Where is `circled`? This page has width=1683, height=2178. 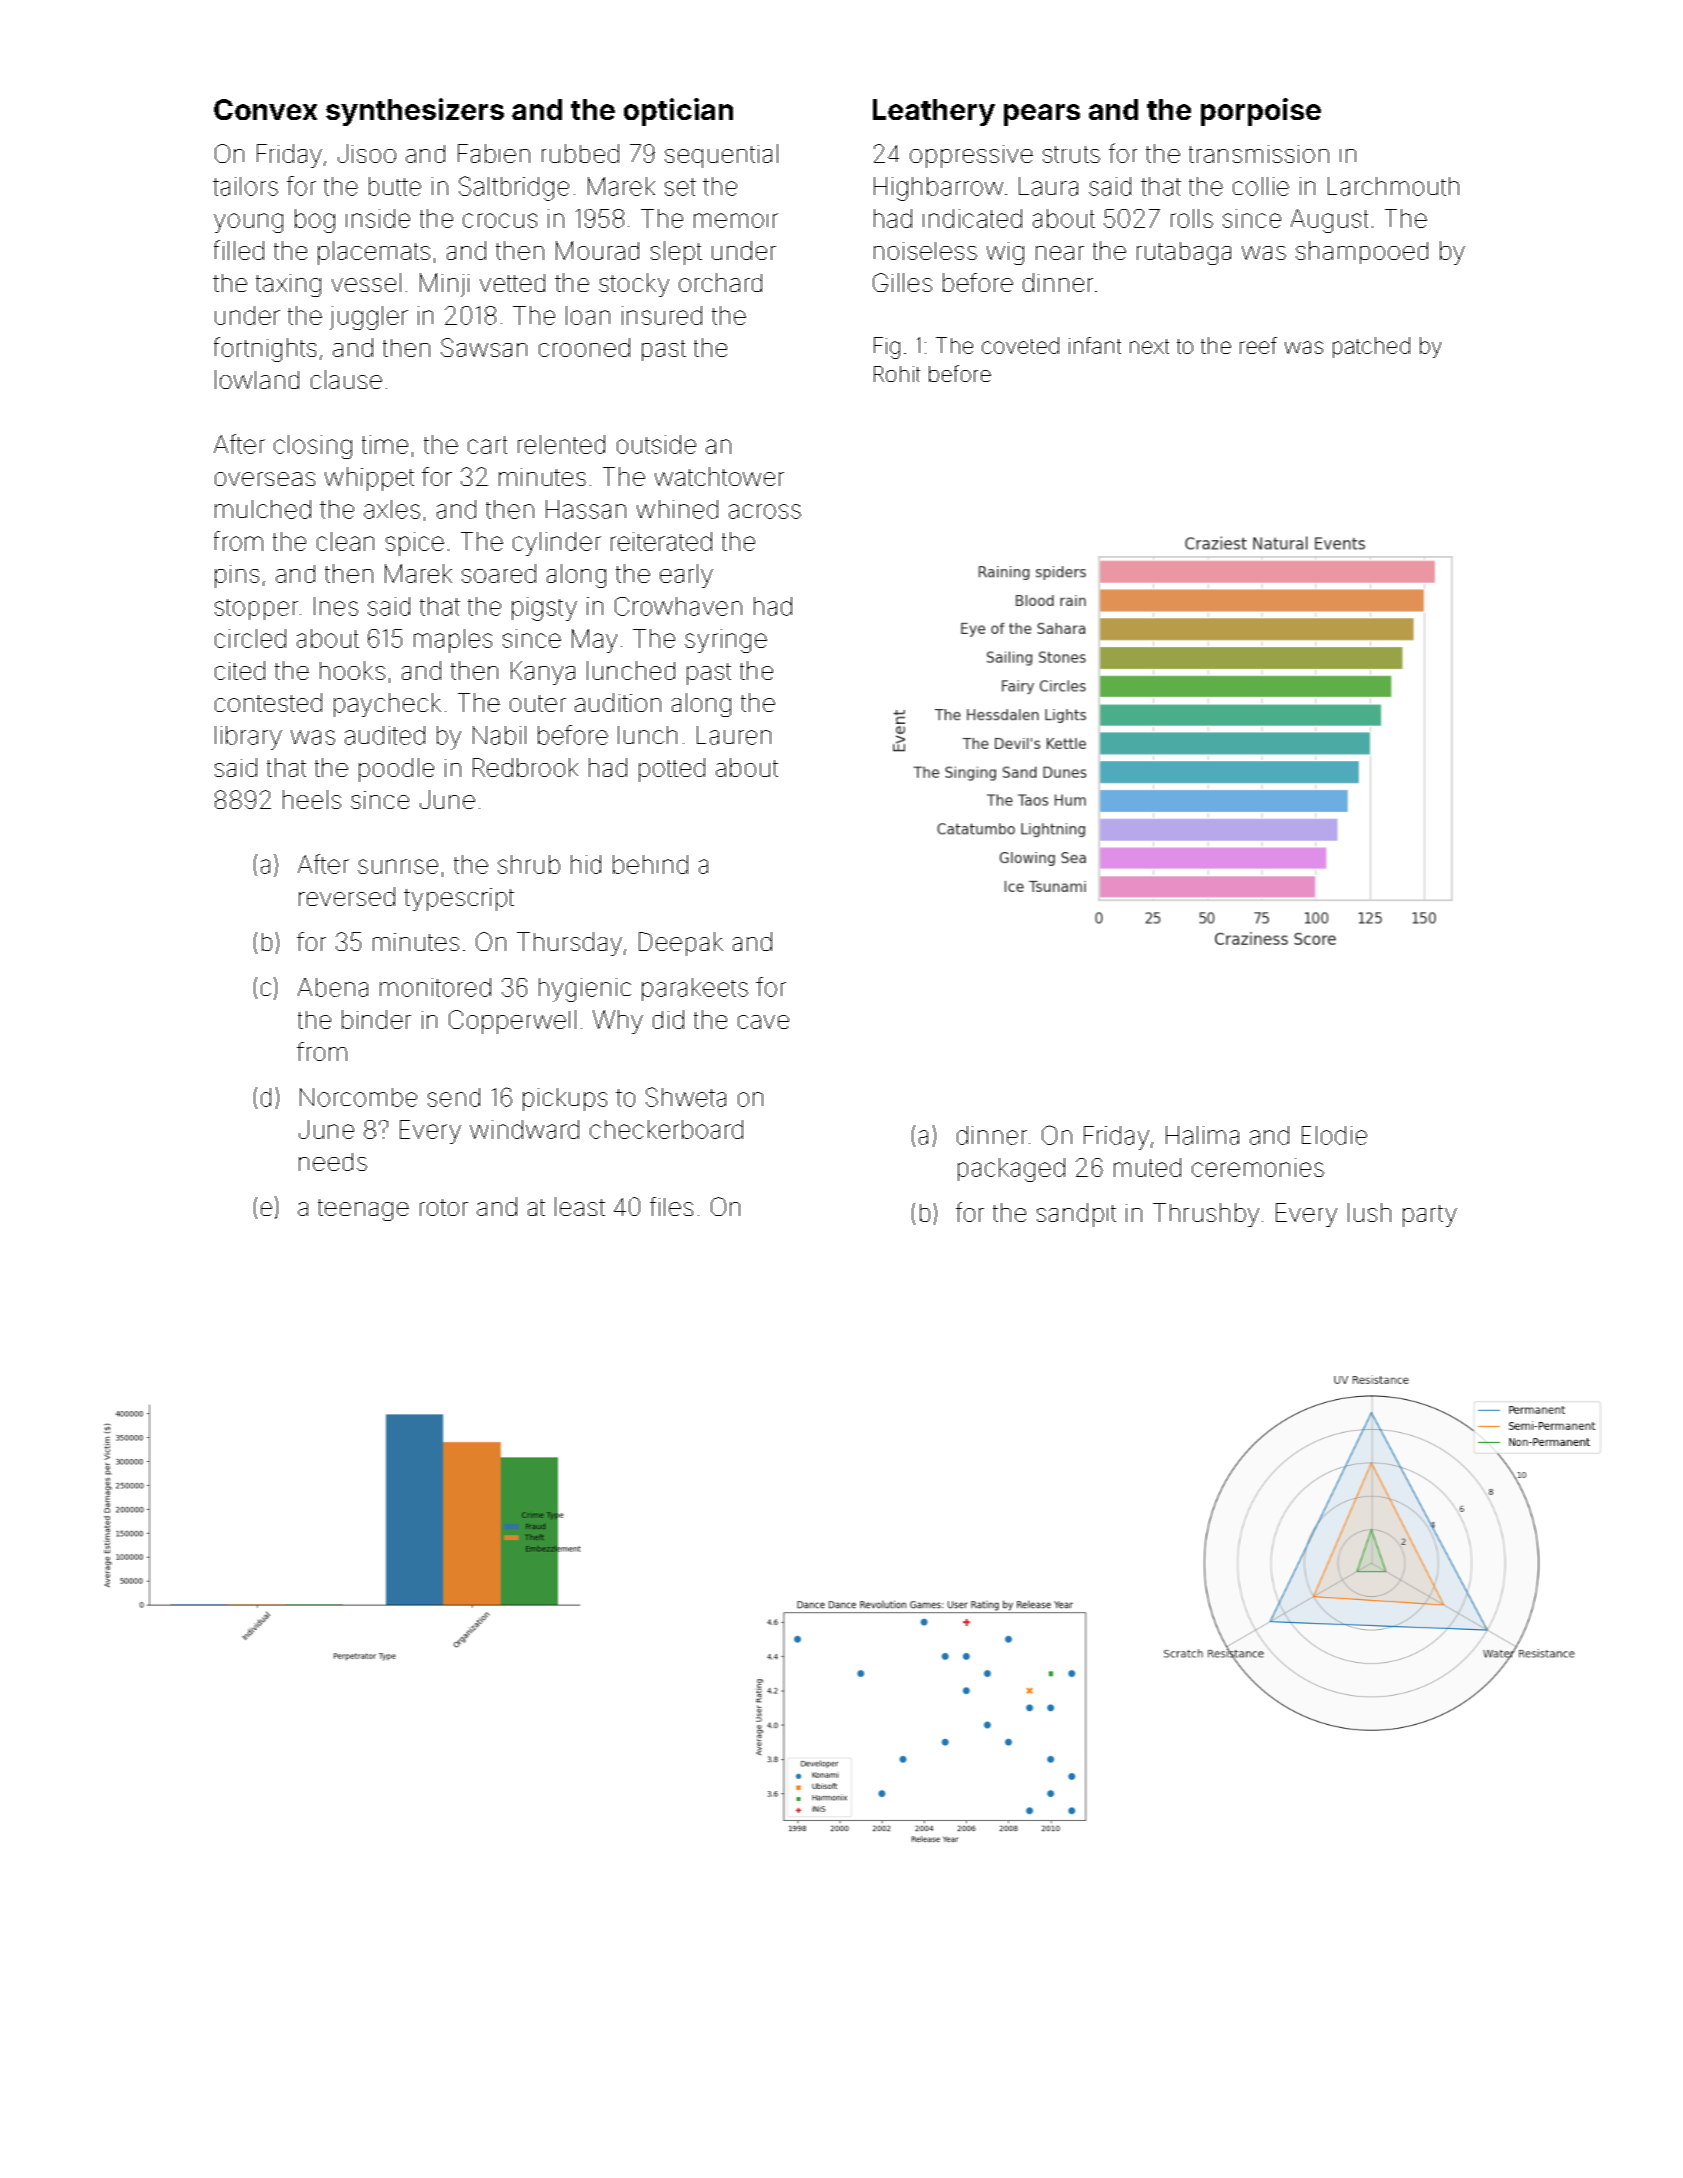 circled is located at coordinates (250, 638).
